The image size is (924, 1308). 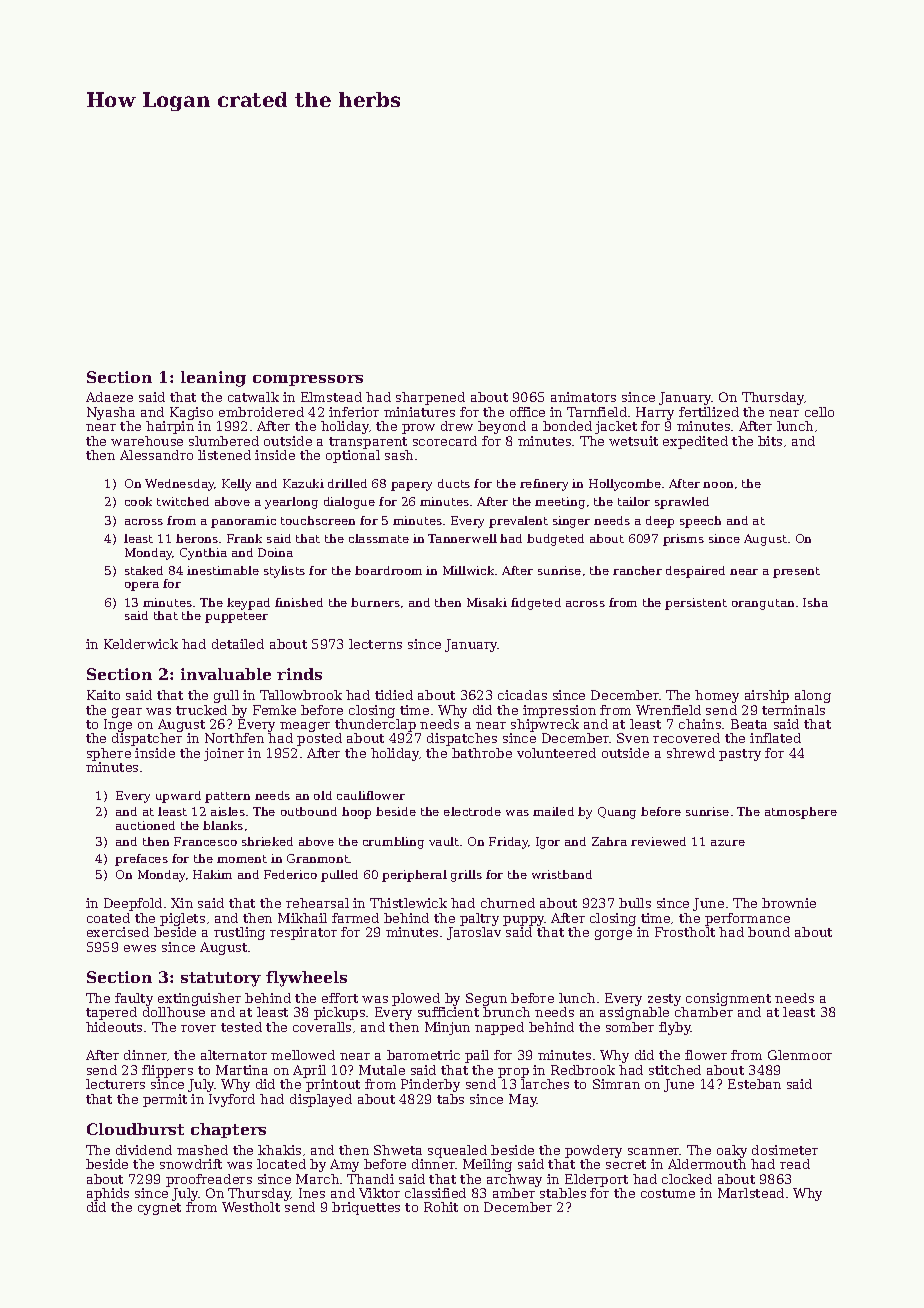 What do you see at coordinates (355, 918) in the screenshot?
I see `farmed` at bounding box center [355, 918].
